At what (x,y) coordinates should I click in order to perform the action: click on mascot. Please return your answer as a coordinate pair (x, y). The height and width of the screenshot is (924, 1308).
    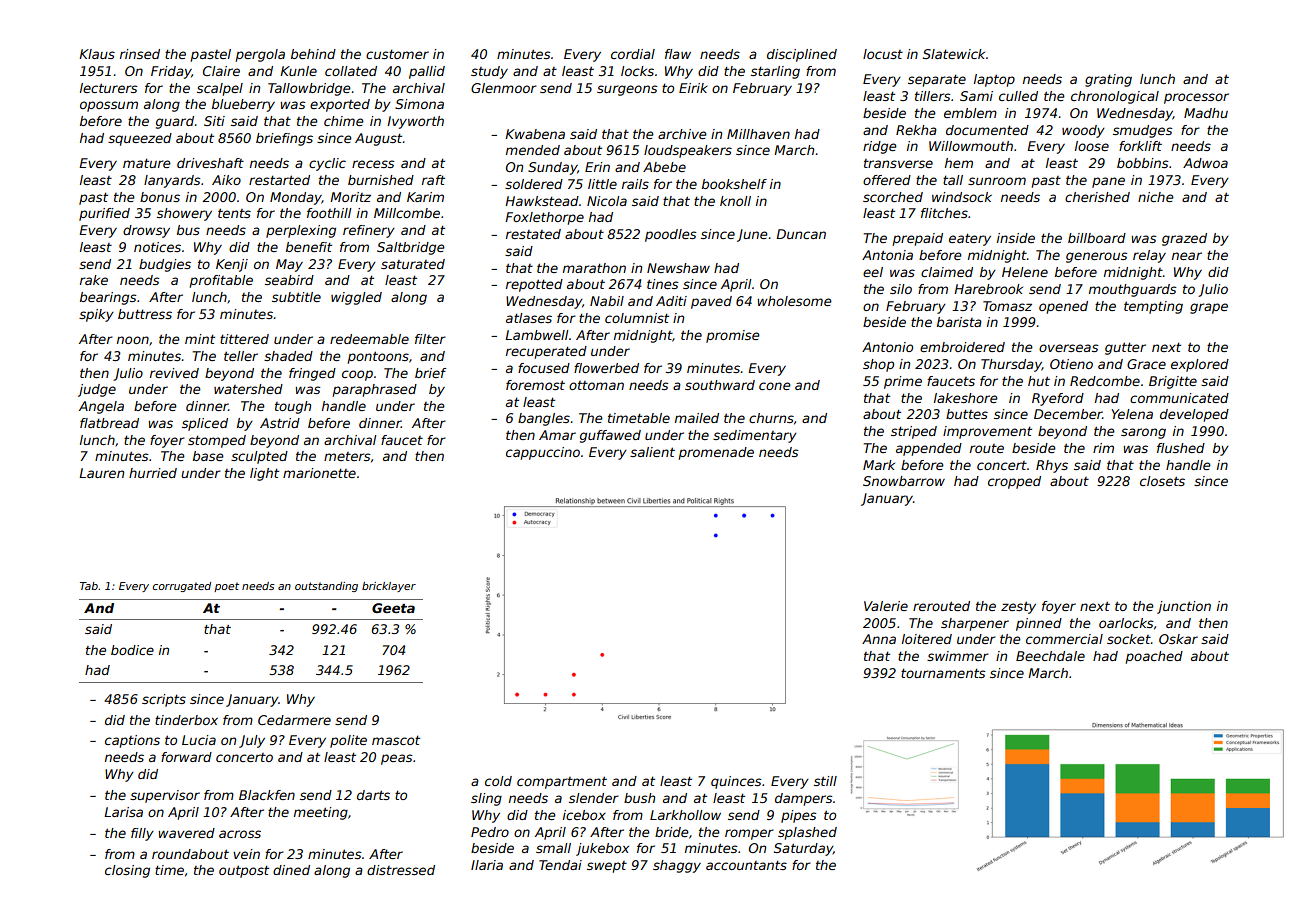
    Looking at the image, I should click on (396, 740).
